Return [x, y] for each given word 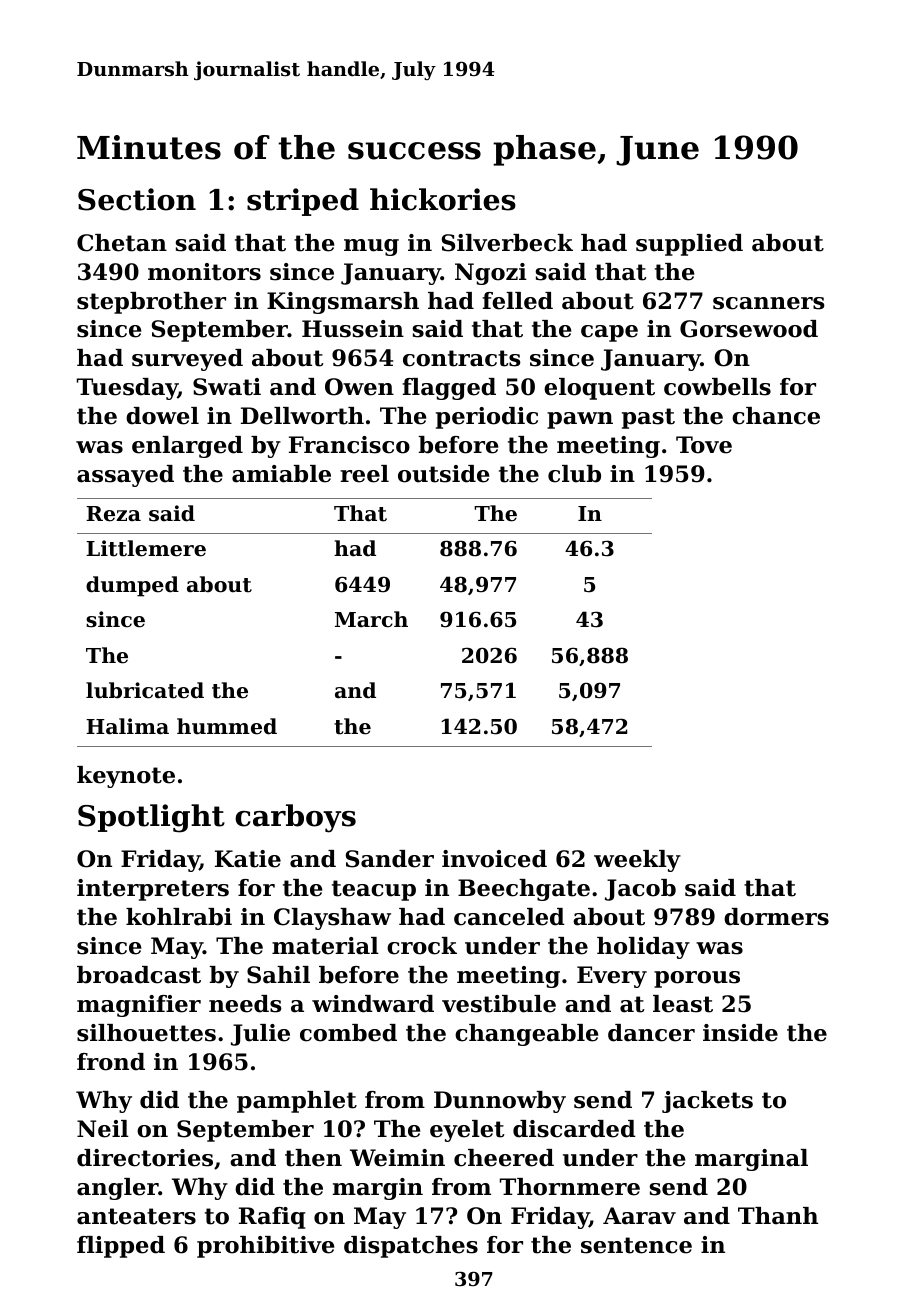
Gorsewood [749, 329]
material [325, 946]
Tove [704, 445]
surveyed [187, 360]
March [371, 619]
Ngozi [491, 274]
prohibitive [265, 1247]
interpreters [153, 890]
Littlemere [146, 548]
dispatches [411, 1247]
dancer [651, 1033]
